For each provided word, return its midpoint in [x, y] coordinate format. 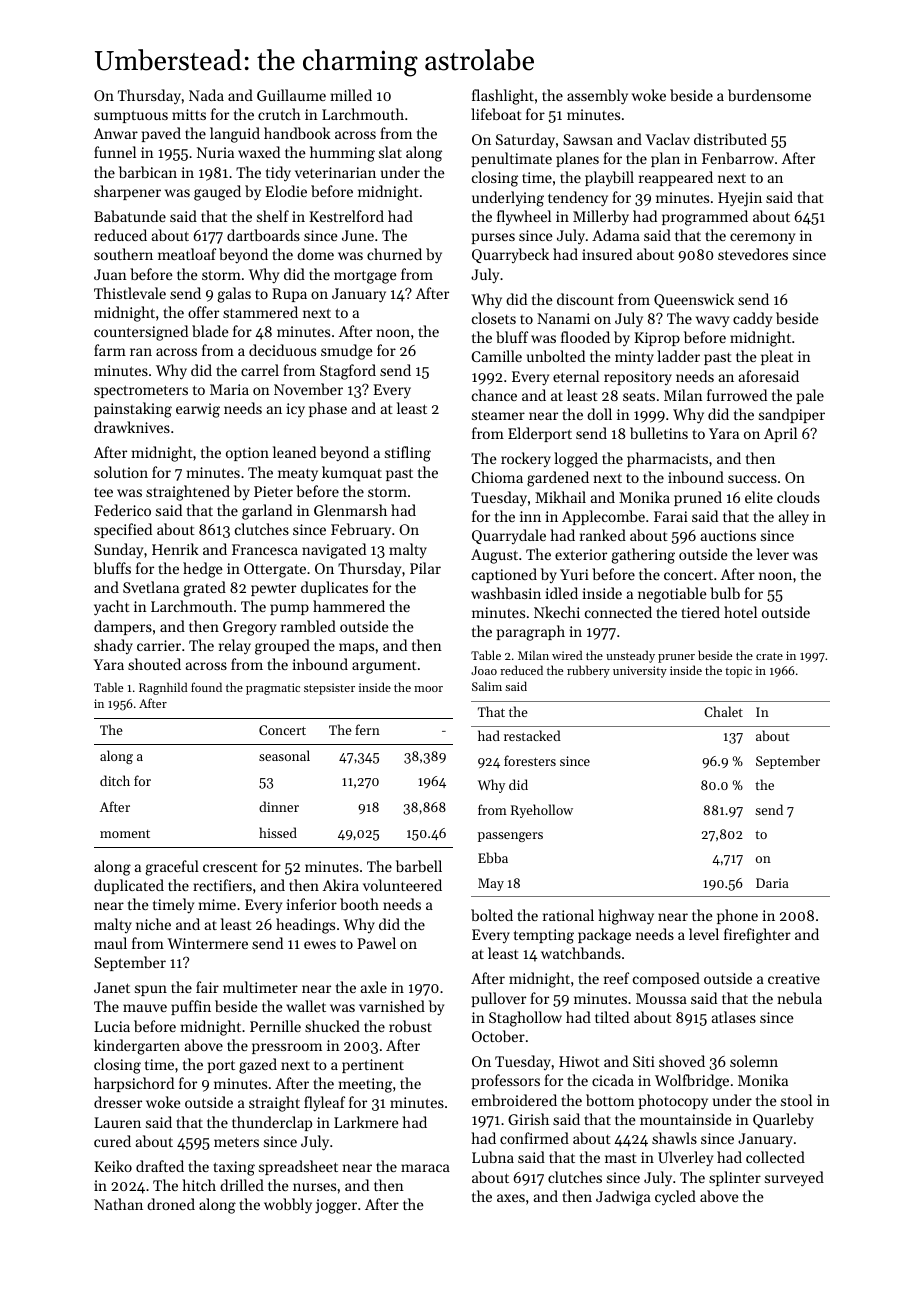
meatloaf [187, 254]
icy [296, 410]
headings [305, 926]
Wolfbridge [692, 1082]
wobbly [288, 1206]
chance [494, 395]
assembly [597, 97]
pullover [499, 999]
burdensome [769, 95]
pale [810, 396]
